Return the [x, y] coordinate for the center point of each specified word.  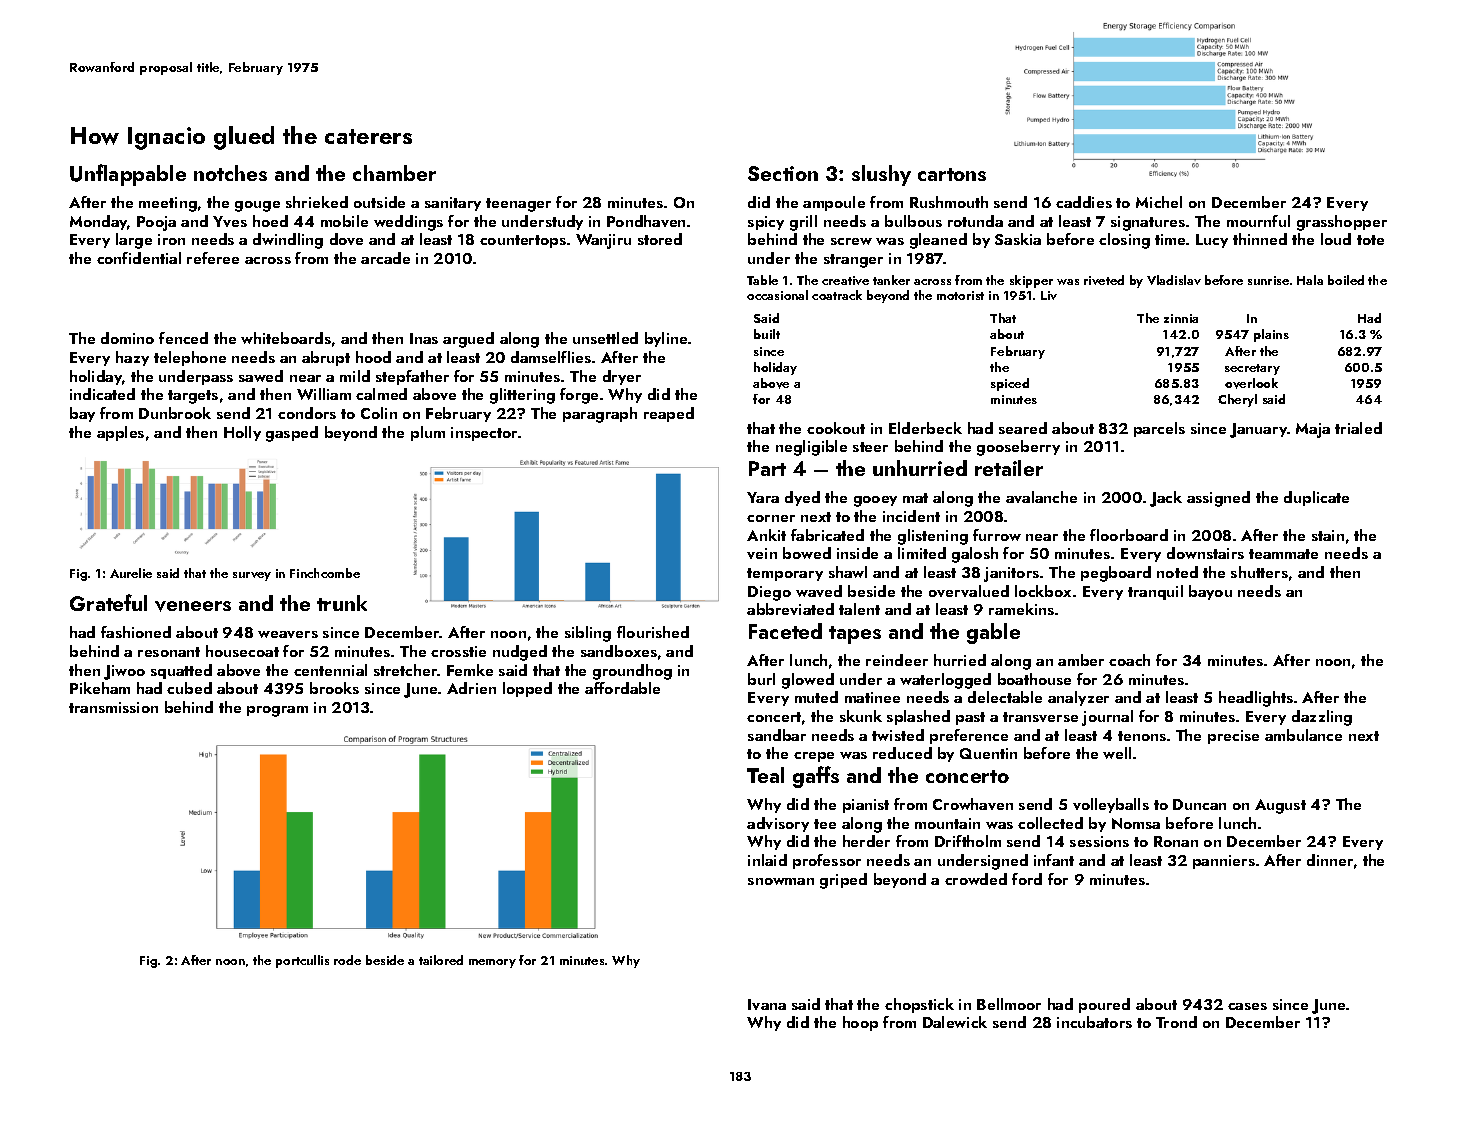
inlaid [767, 860]
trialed [1358, 428]
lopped [527, 689]
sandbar [777, 735]
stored [660, 239]
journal [1107, 718]
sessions [1099, 841]
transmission [113, 707]
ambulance [1303, 735]
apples [120, 433]
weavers [288, 634]
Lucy [1212, 241]
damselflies [551, 357]
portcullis [302, 961]
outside [379, 202]
